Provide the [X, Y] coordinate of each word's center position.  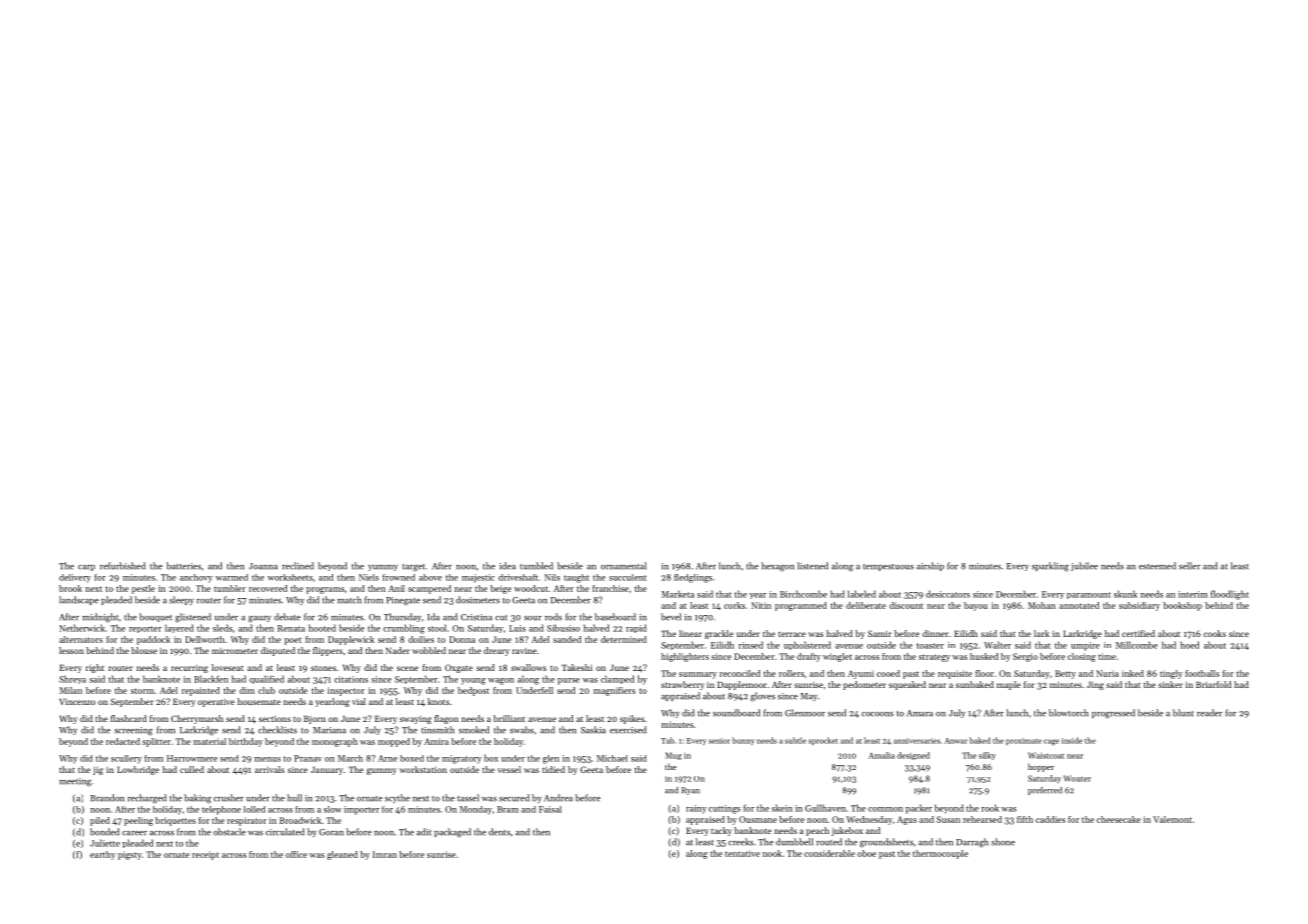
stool [437, 628]
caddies [1051, 819]
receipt [205, 855]
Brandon [107, 798]
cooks [1215, 633]
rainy [696, 809]
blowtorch [1068, 713]
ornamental [623, 566]
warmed [232, 577]
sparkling [1050, 567]
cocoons [877, 714]
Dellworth [204, 639]
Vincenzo [77, 701]
